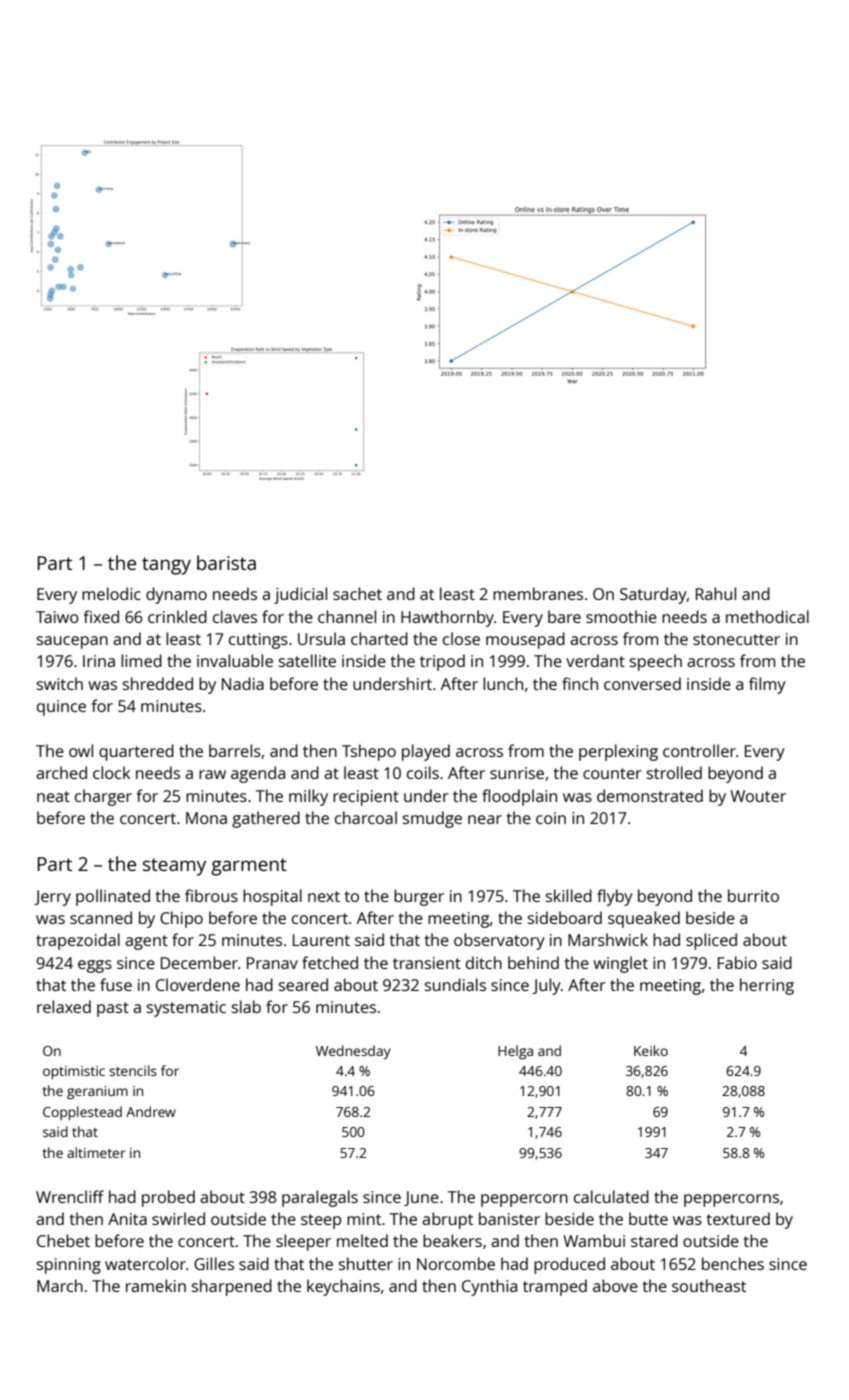 This document has width=849, height=1400. Describe the element at coordinates (419, 897) in the document. I see `burger` at that location.
